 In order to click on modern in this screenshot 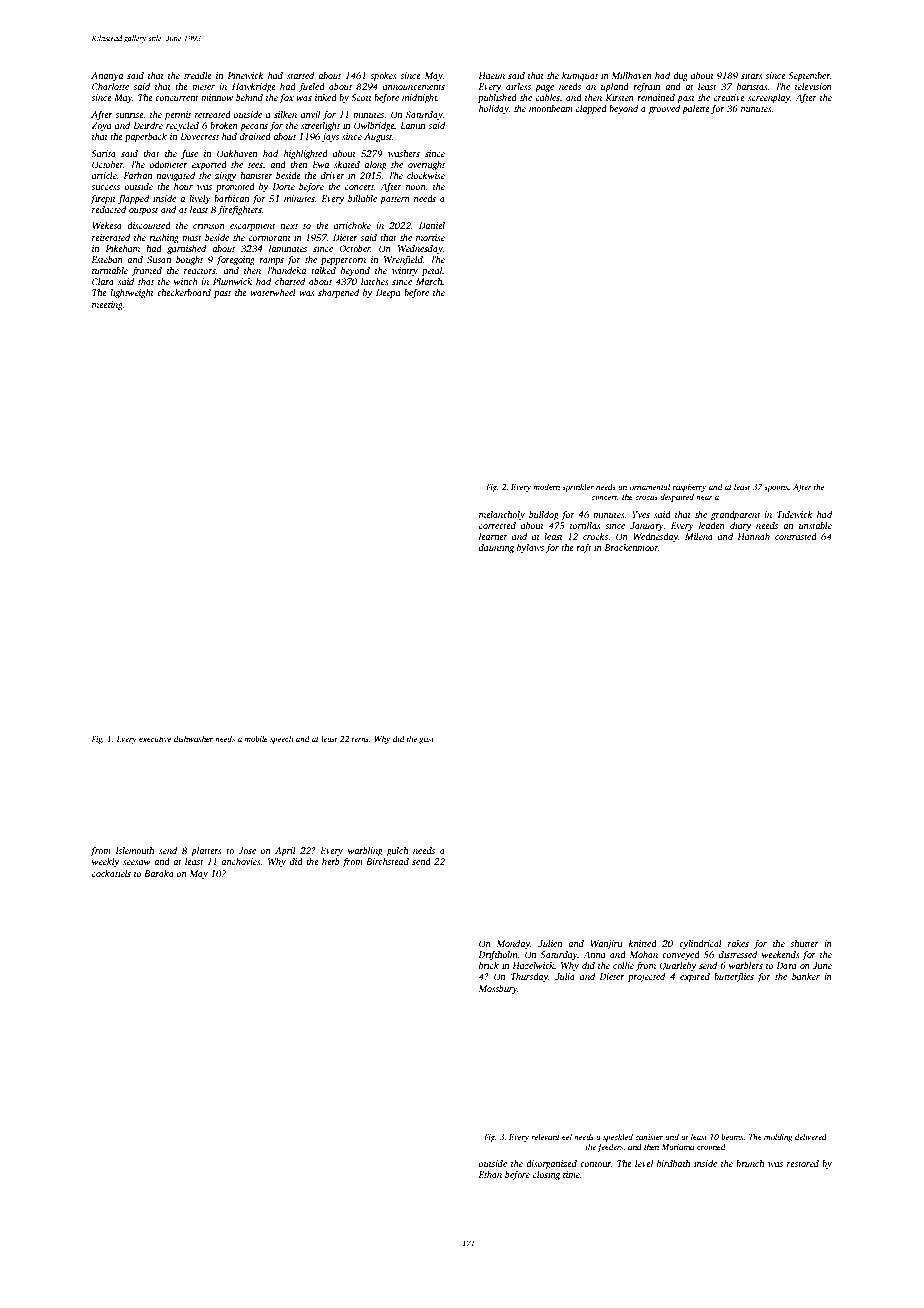, I will do `click(546, 486)`.
